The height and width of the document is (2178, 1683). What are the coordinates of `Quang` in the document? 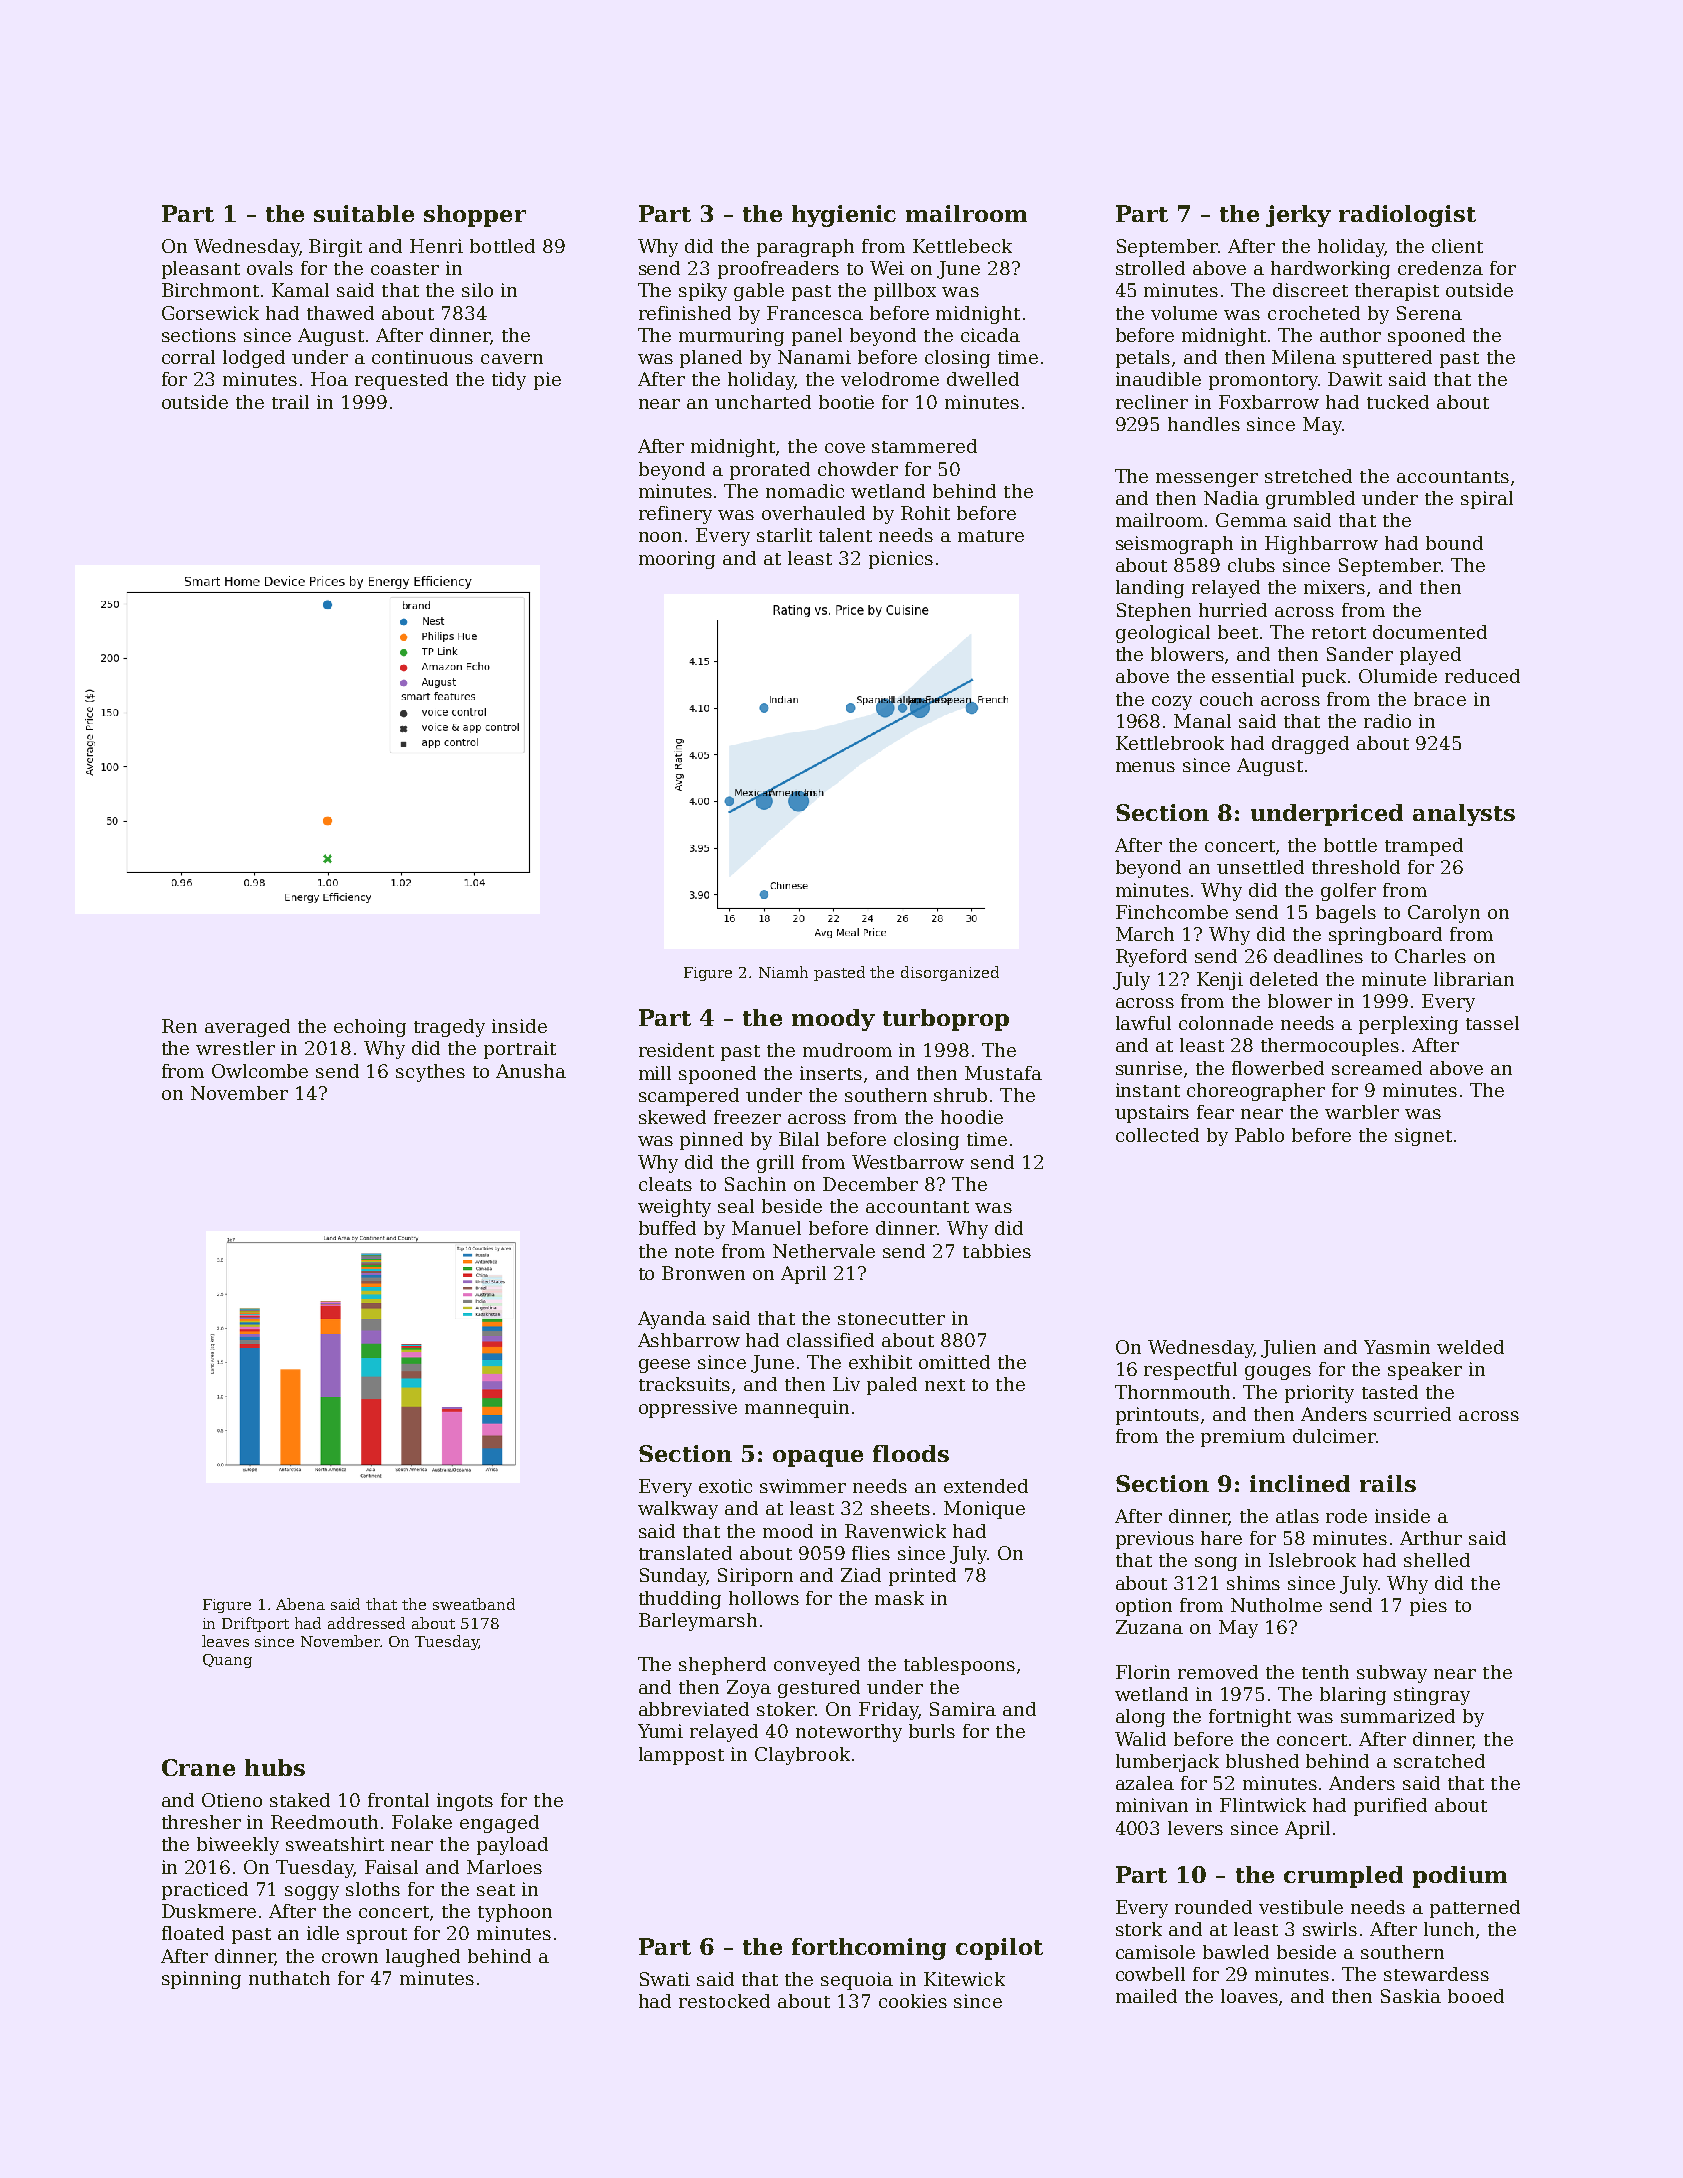 It's located at (227, 1661).
